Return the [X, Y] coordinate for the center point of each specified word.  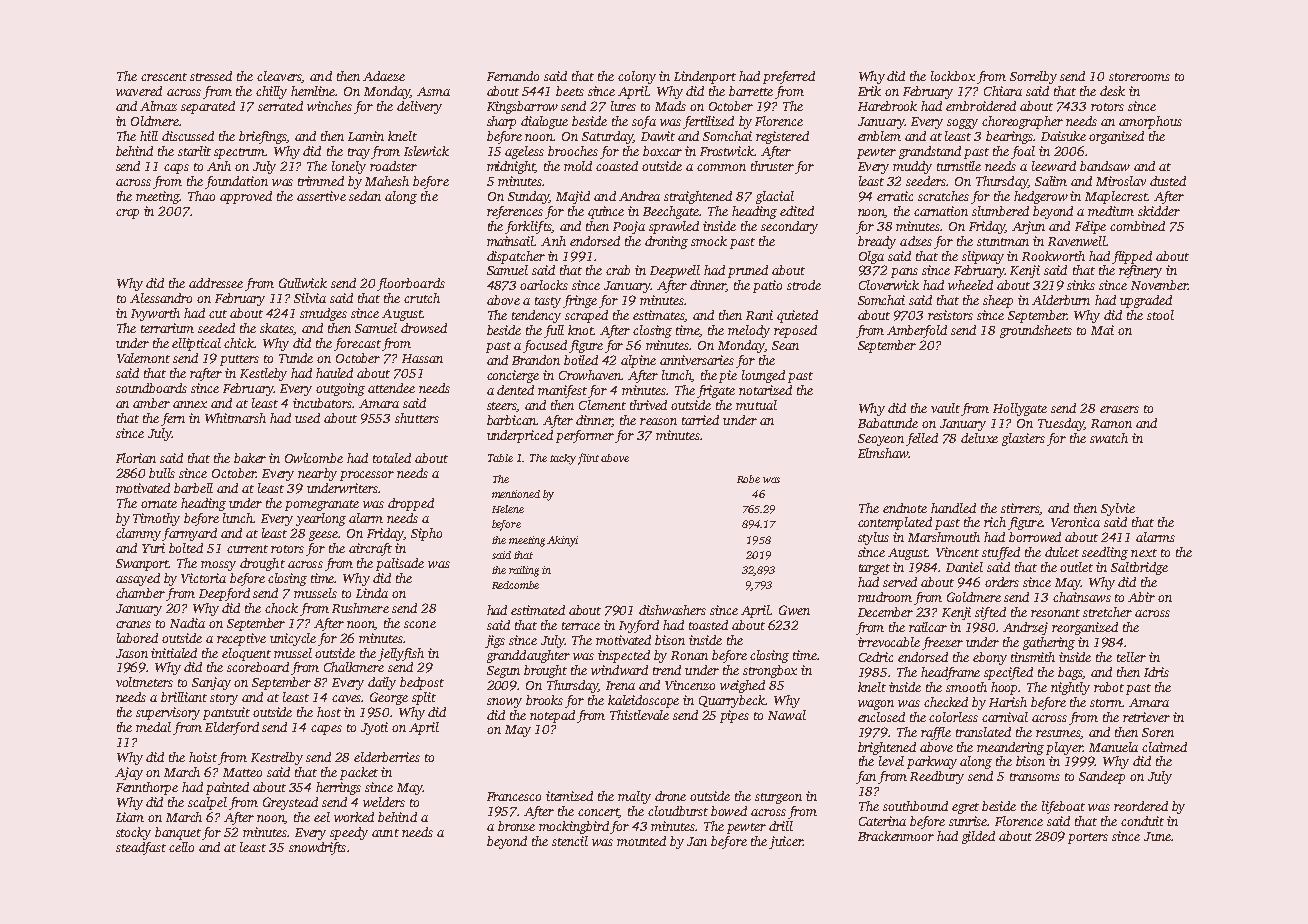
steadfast [141, 848]
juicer [786, 842]
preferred [789, 77]
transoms [1035, 777]
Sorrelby [1033, 77]
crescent [164, 77]
